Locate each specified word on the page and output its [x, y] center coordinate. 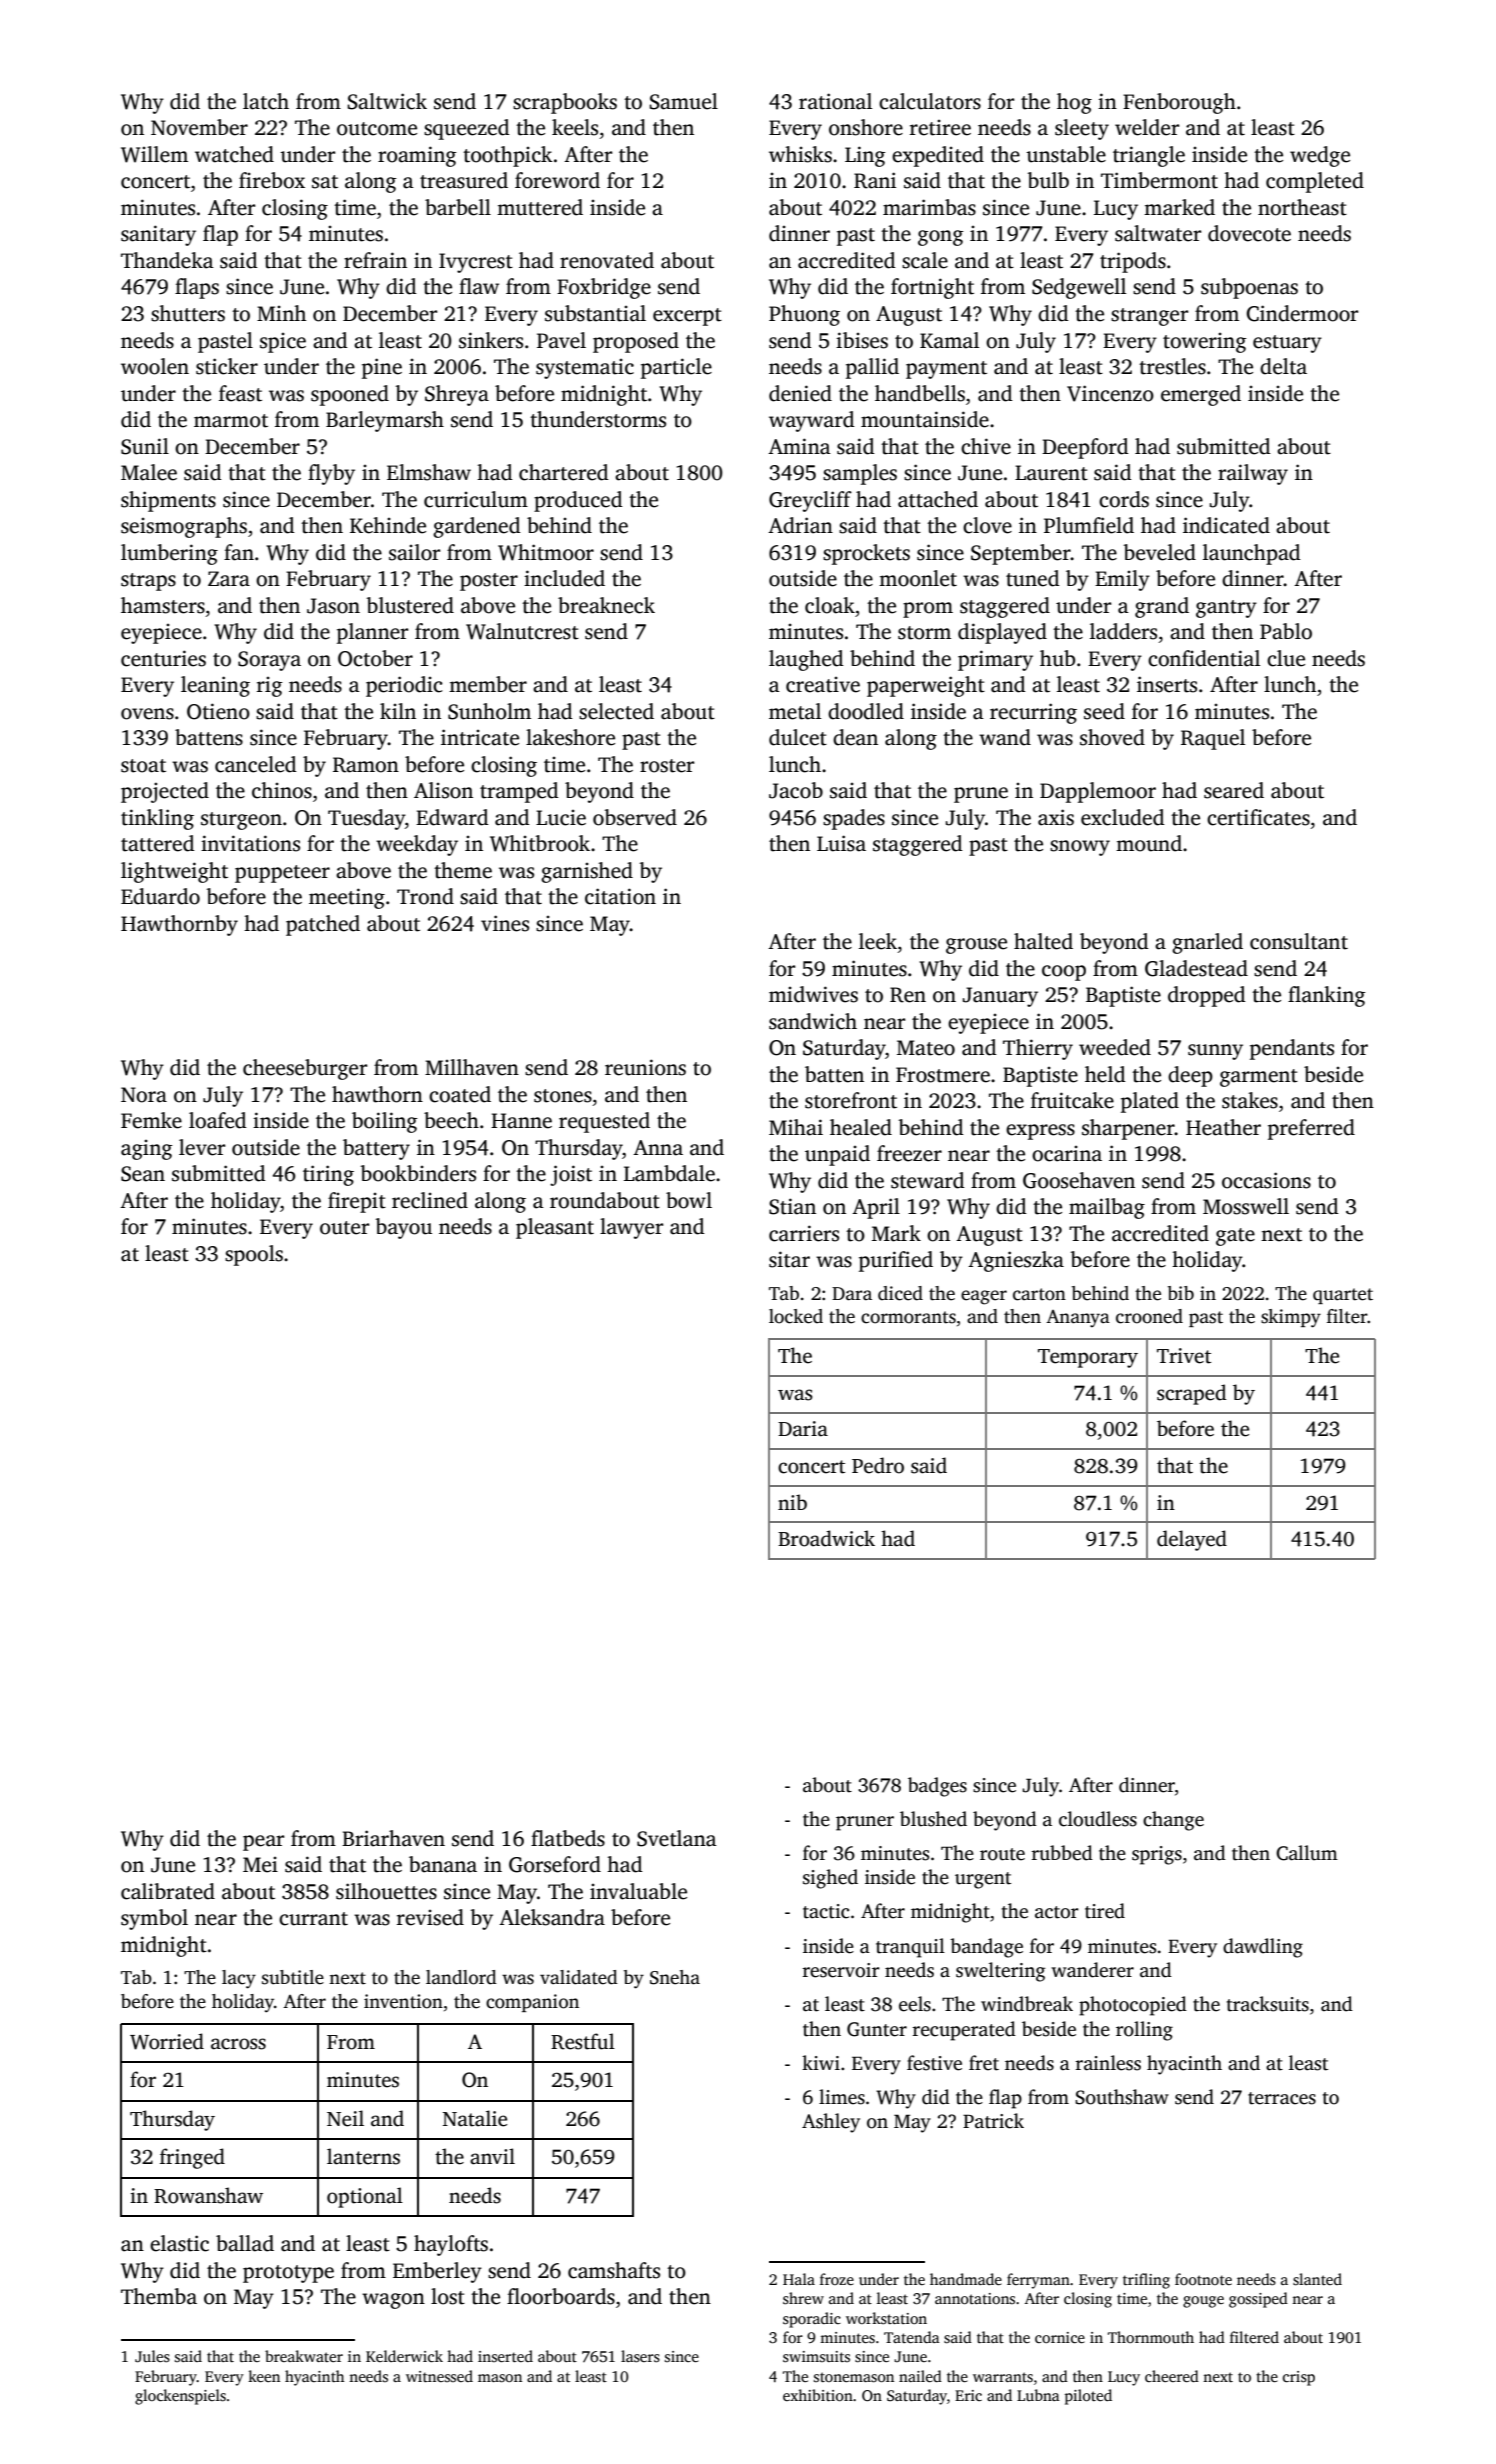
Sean [143, 1174]
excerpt [687, 317]
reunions [645, 1067]
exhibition [818, 2395]
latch [266, 101]
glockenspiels [180, 2397]
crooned [1149, 1316]
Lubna [1038, 2395]
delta [1283, 366]
